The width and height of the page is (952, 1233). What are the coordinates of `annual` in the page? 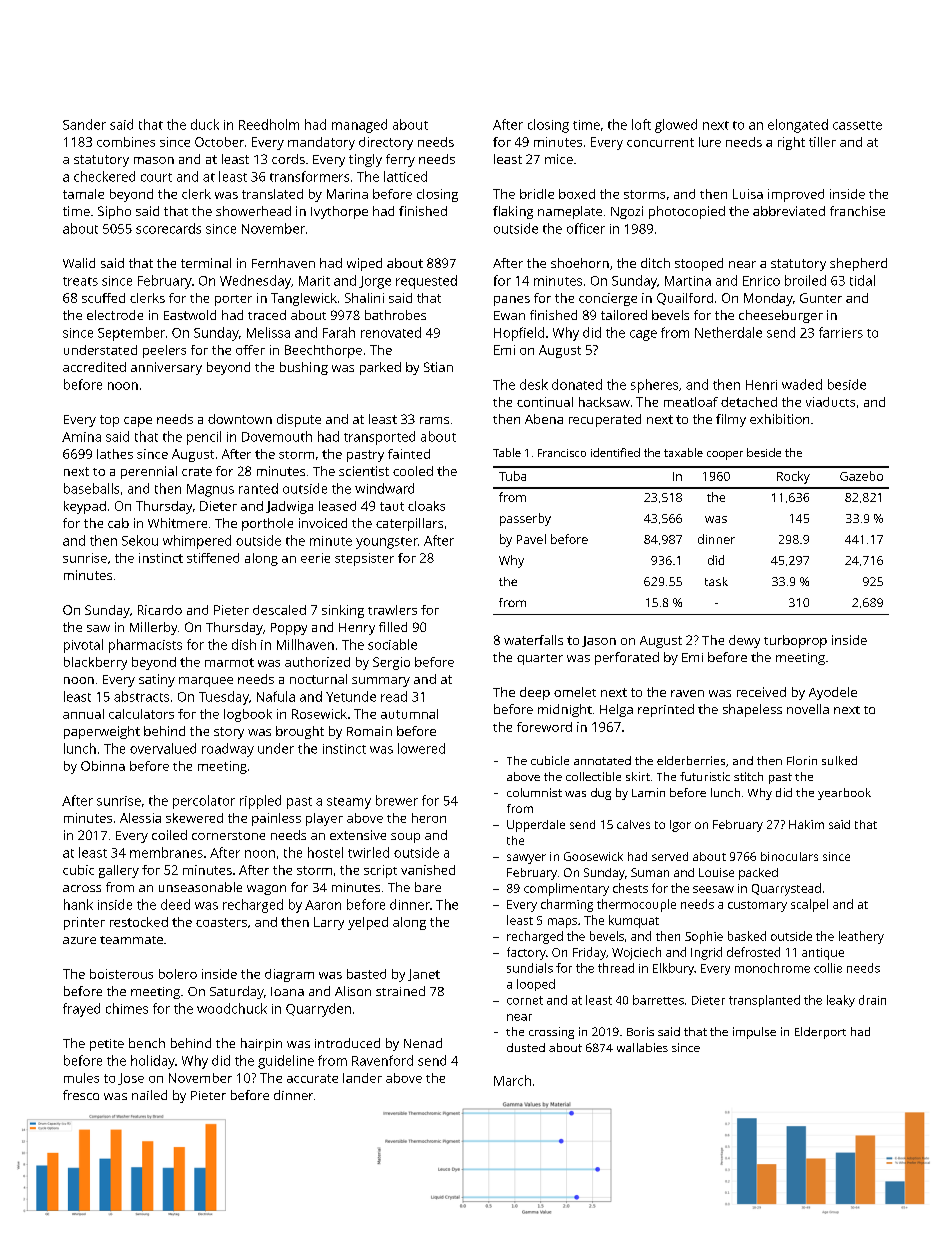 It's located at (83, 714).
